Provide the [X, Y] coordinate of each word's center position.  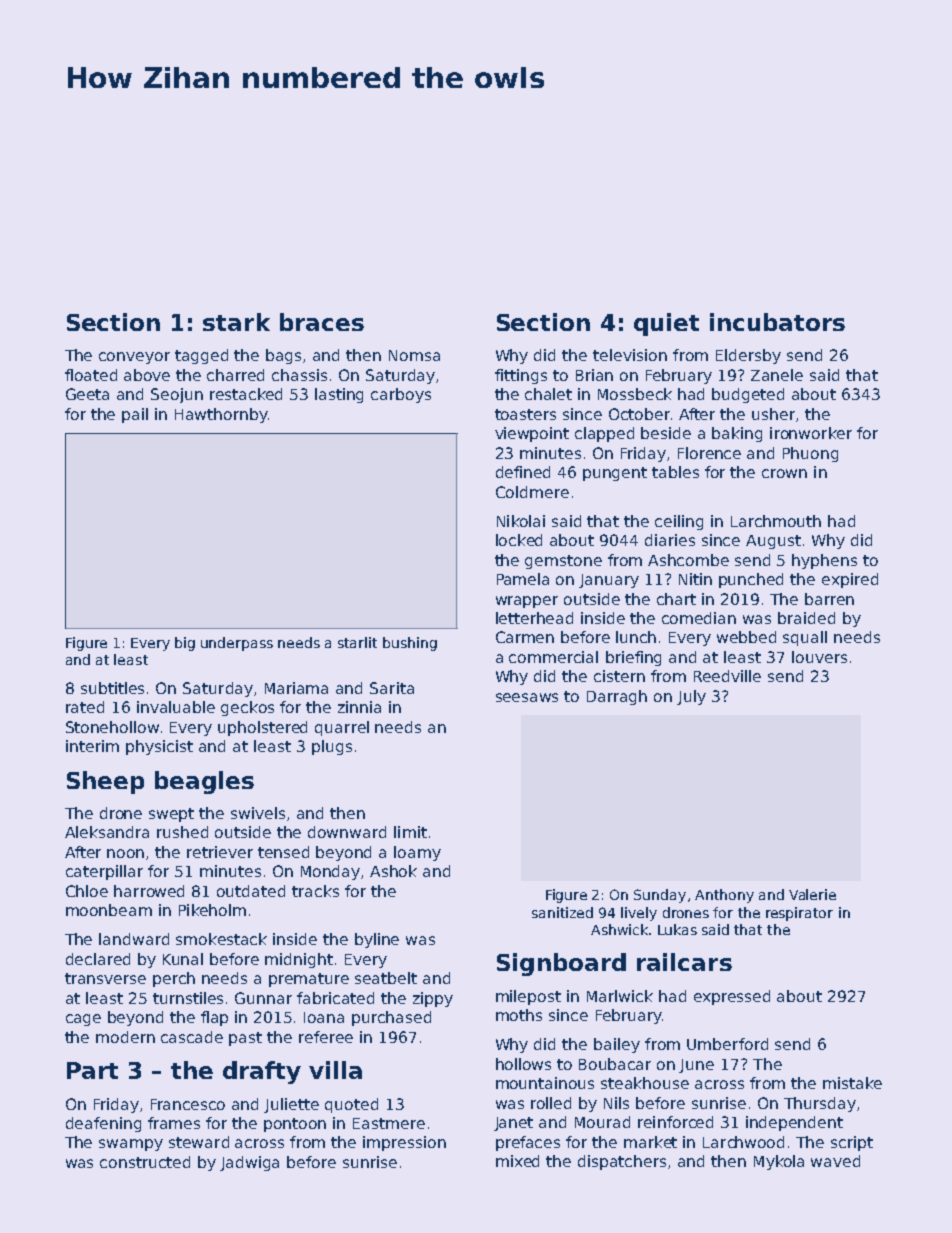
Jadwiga [249, 1163]
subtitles [112, 688]
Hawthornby [221, 415]
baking [737, 434]
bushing [410, 644]
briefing [633, 658]
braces [322, 322]
